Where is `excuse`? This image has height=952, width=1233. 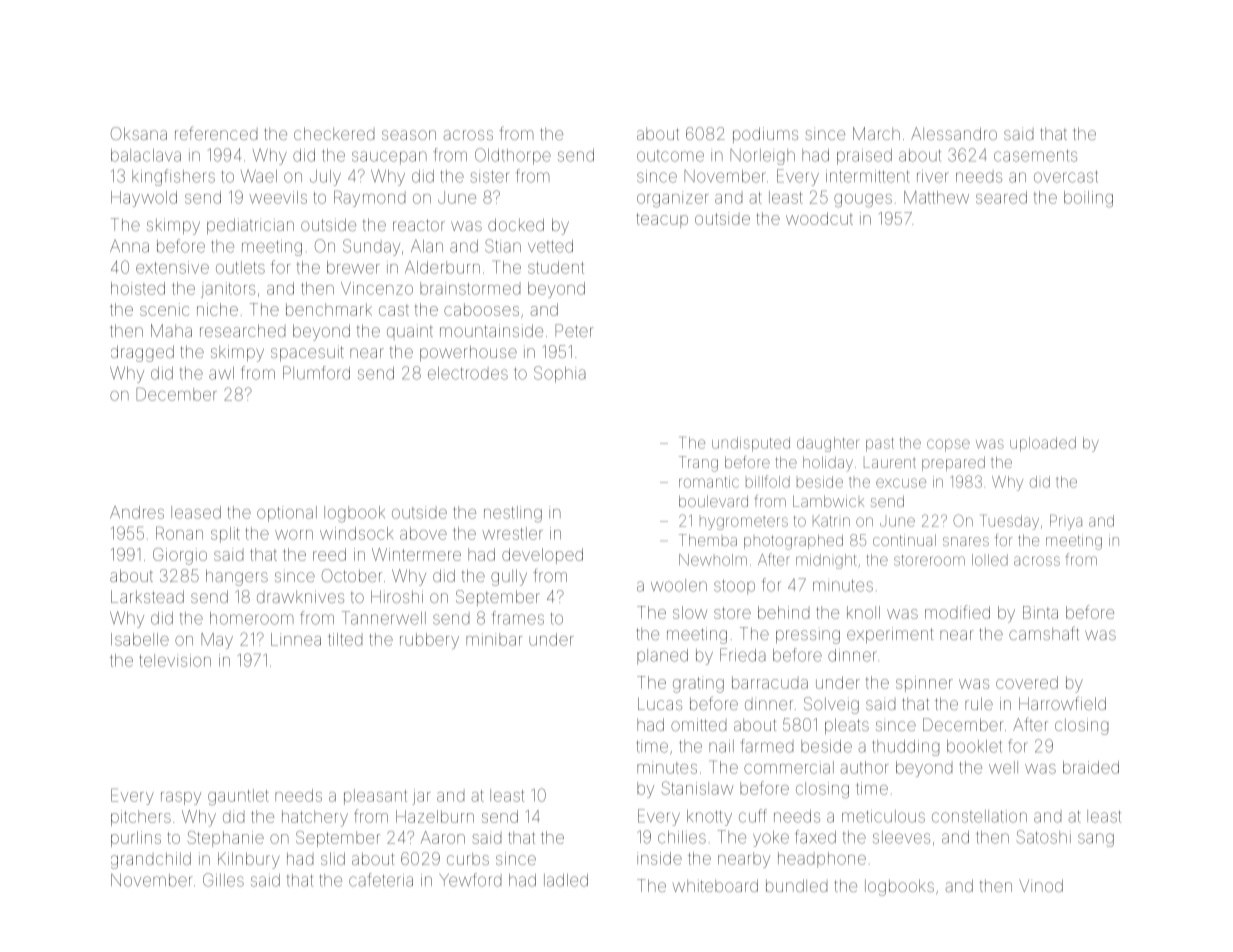 excuse is located at coordinates (901, 483).
